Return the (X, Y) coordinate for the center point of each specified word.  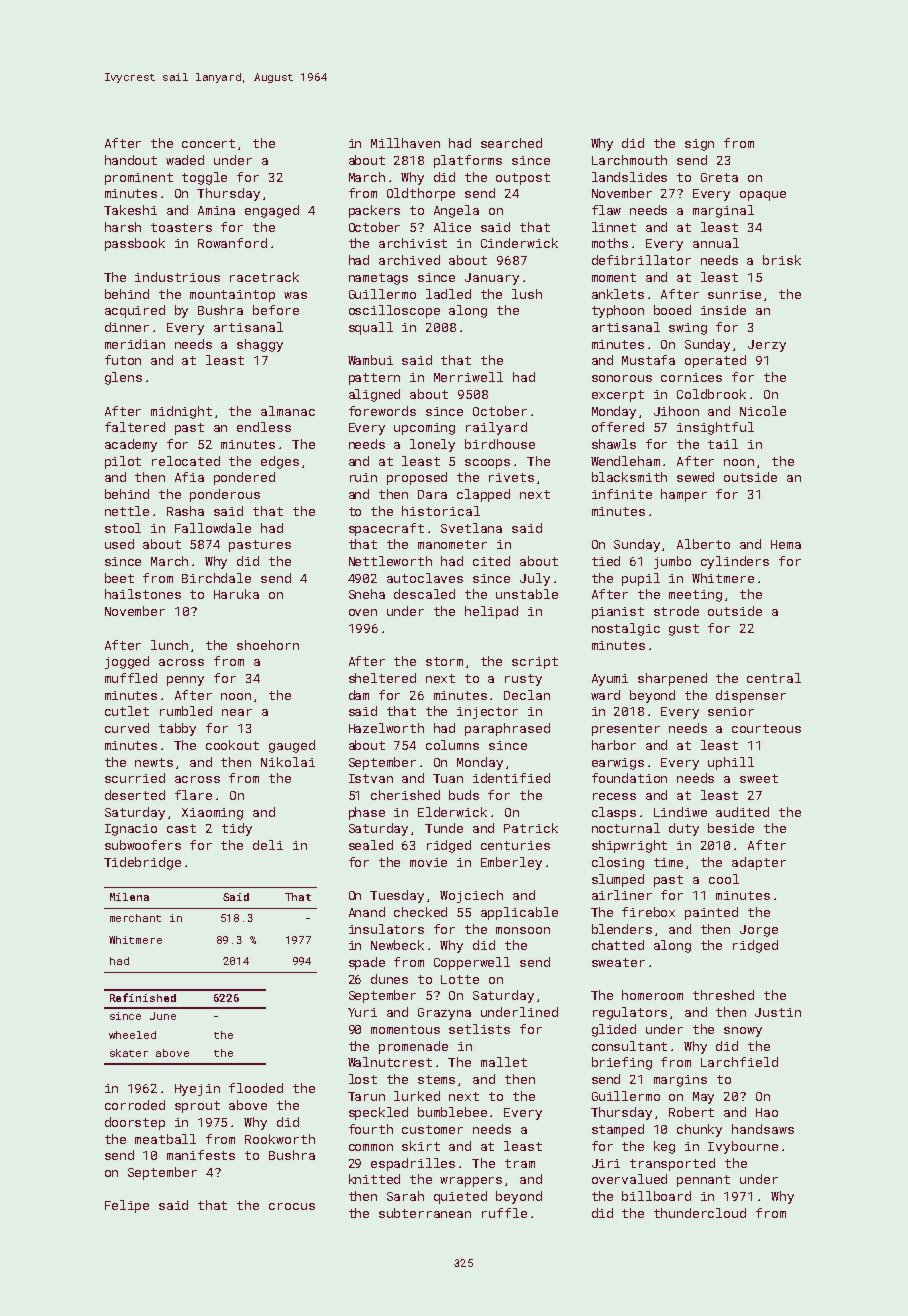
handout (131, 160)
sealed (371, 845)
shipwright (629, 846)
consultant (629, 1046)
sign (699, 145)
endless (264, 427)
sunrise (734, 294)
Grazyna (444, 1014)
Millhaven (405, 143)
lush (527, 294)
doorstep (135, 1123)
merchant (135, 918)
